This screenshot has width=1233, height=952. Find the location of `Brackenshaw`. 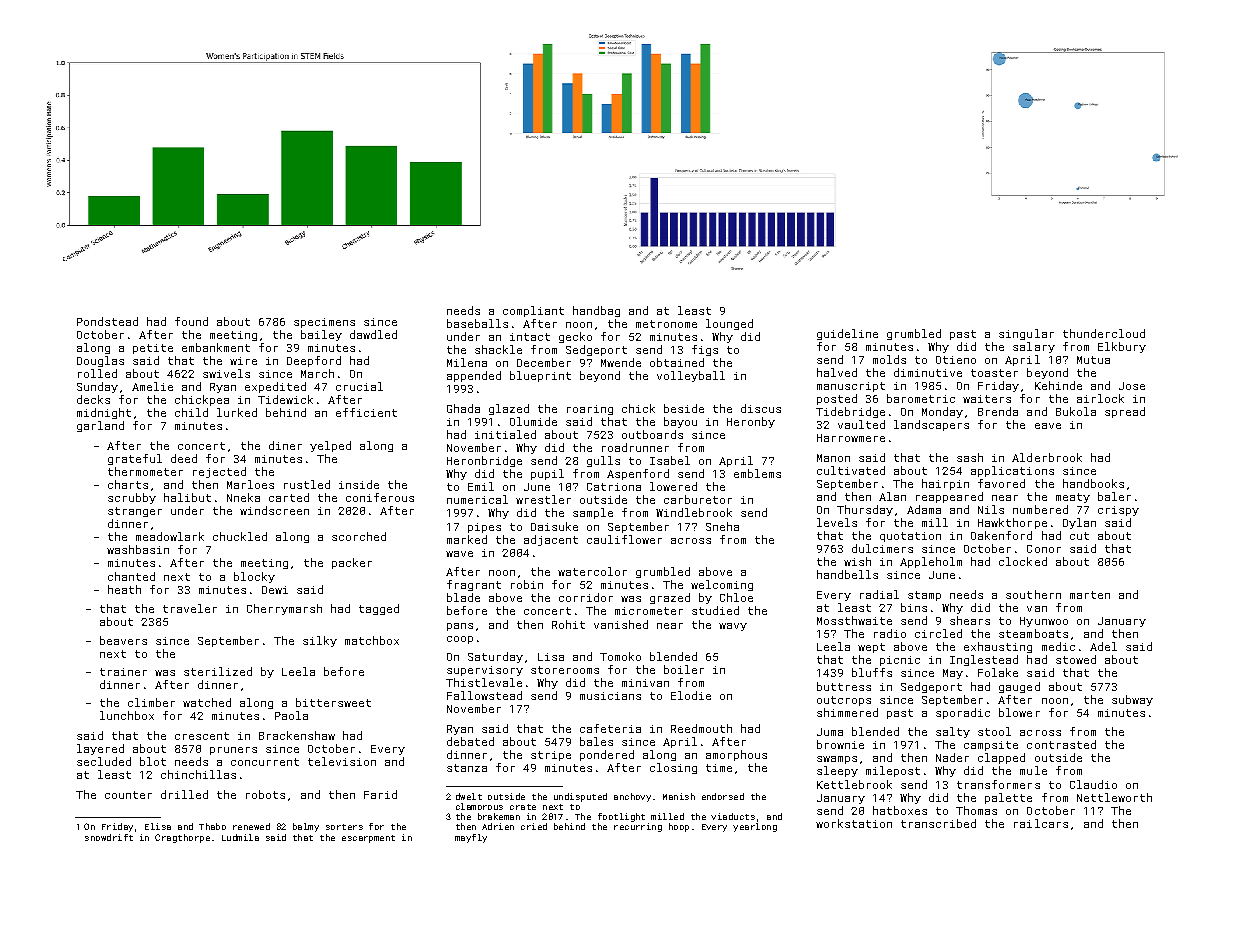

Brackenshaw is located at coordinates (297, 735).
